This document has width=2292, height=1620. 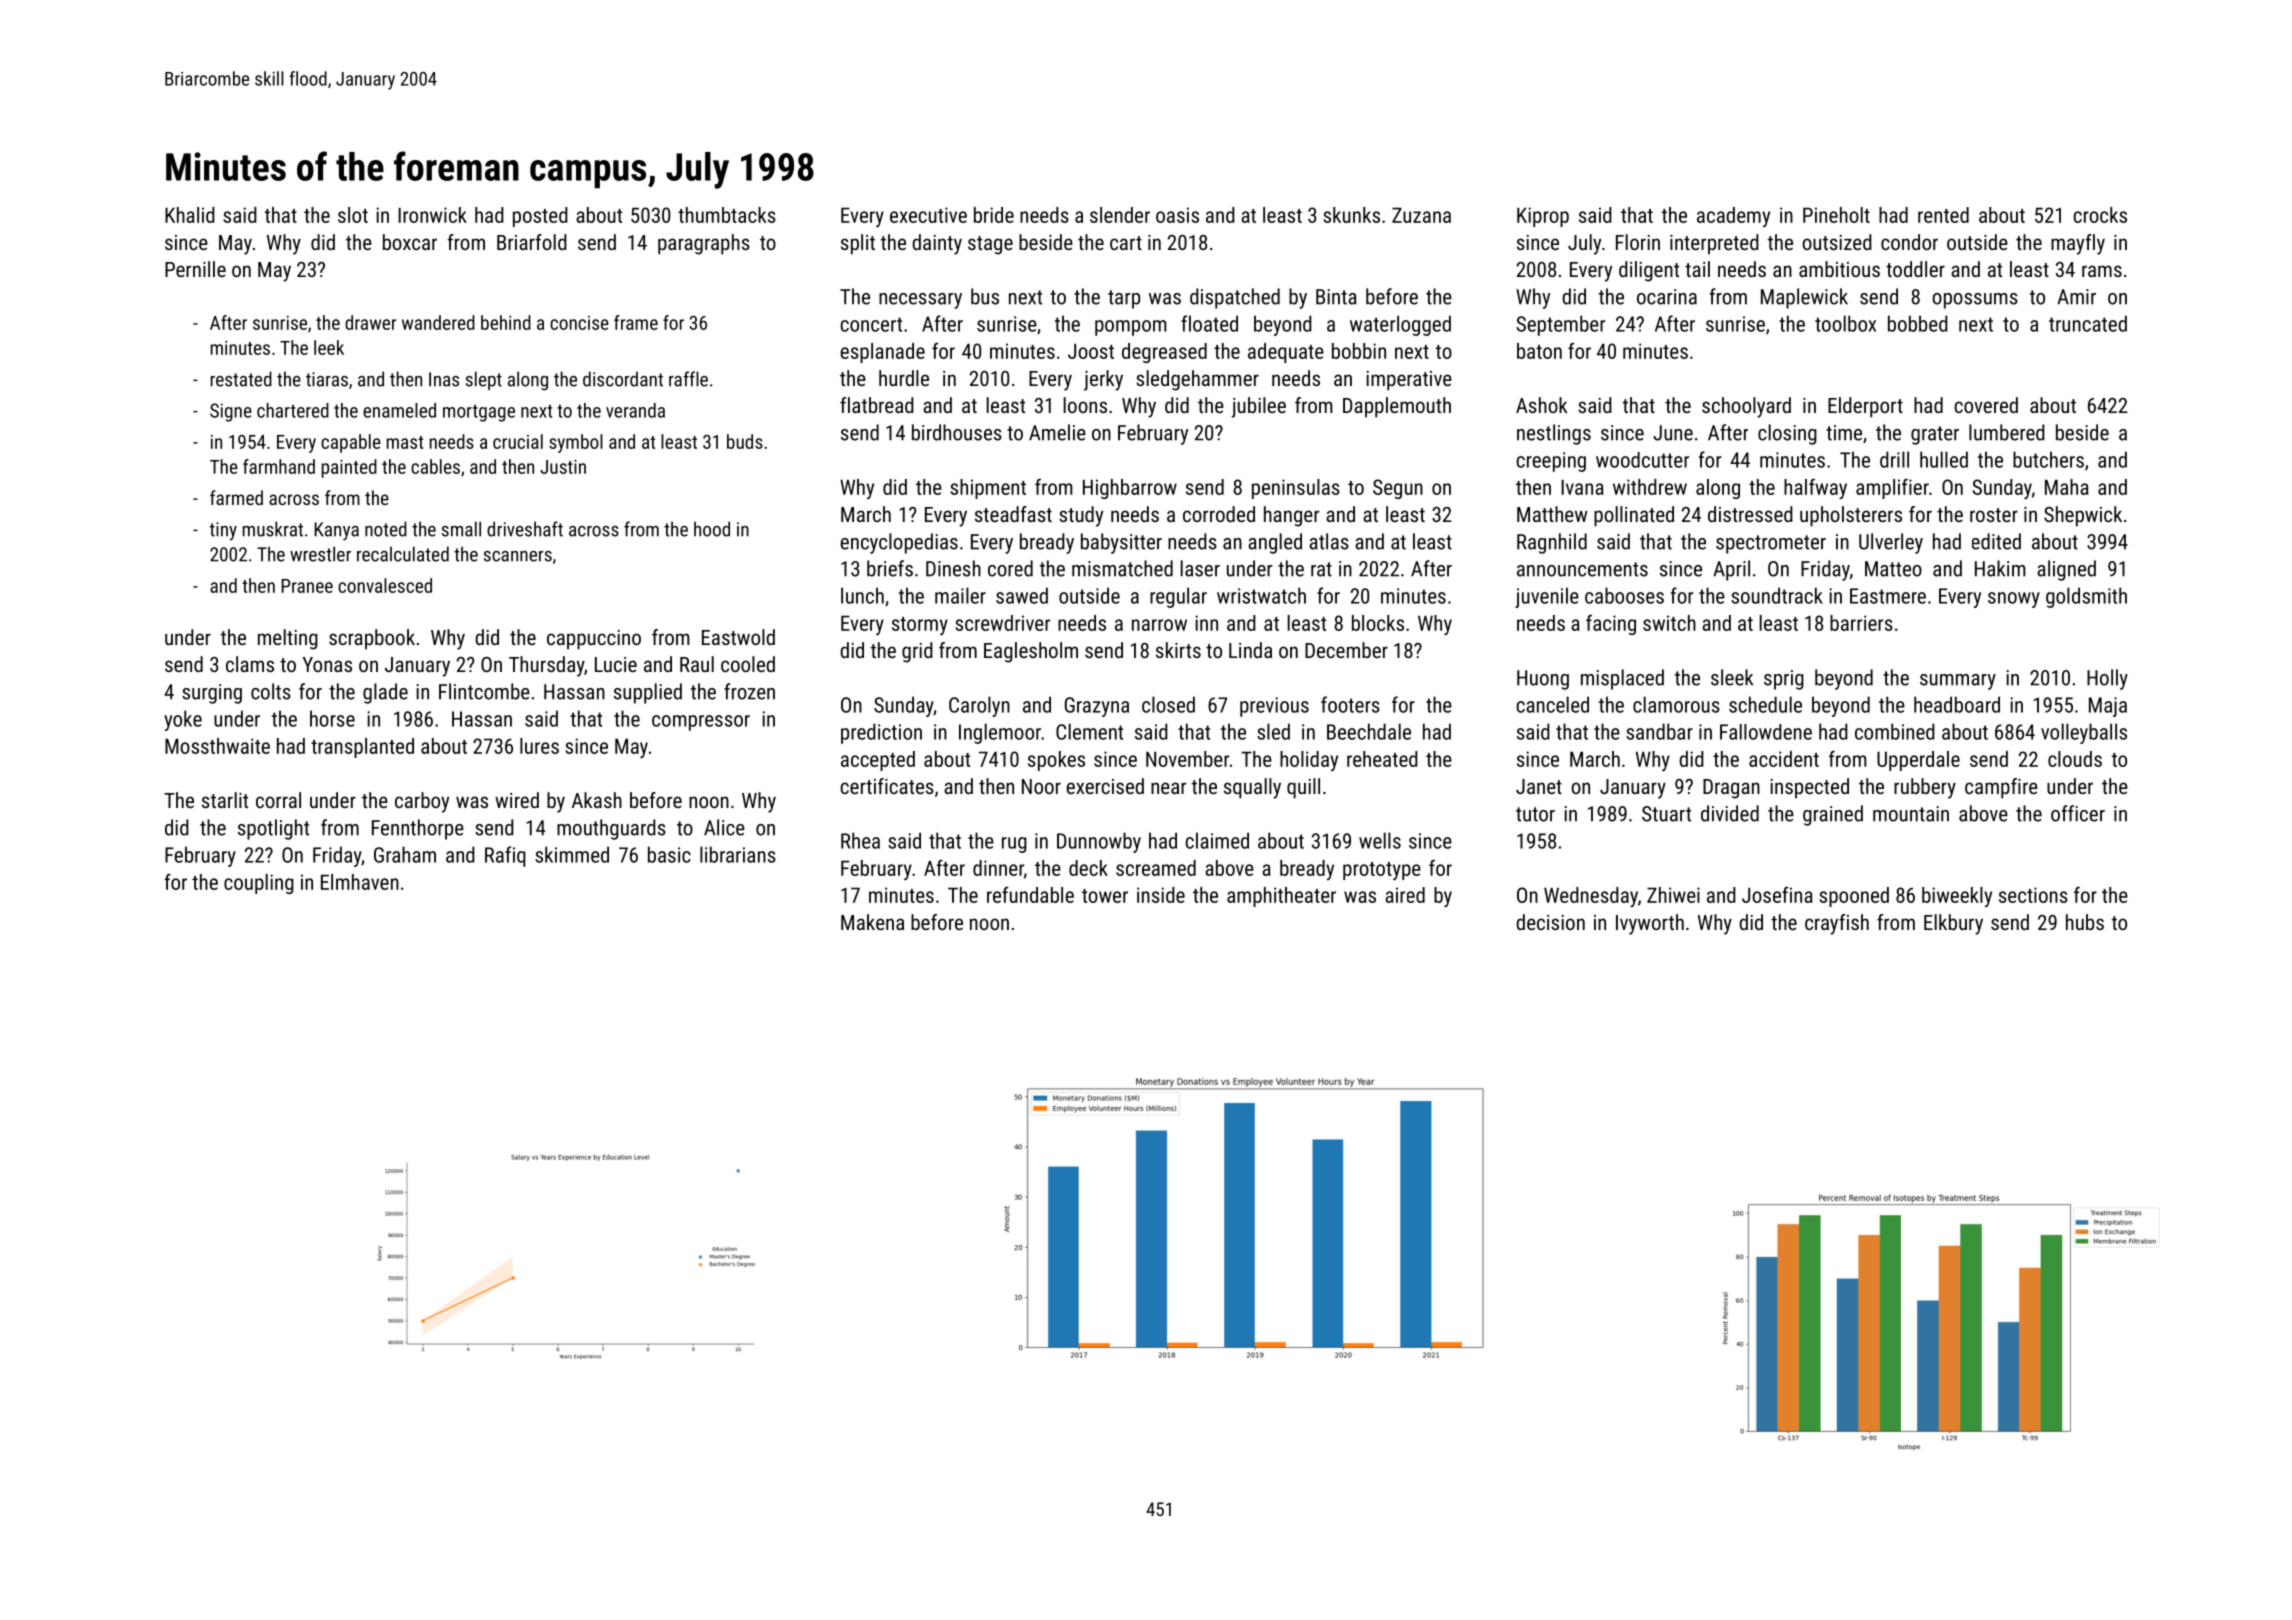 I want to click on Flintcombe, so click(x=484, y=691).
